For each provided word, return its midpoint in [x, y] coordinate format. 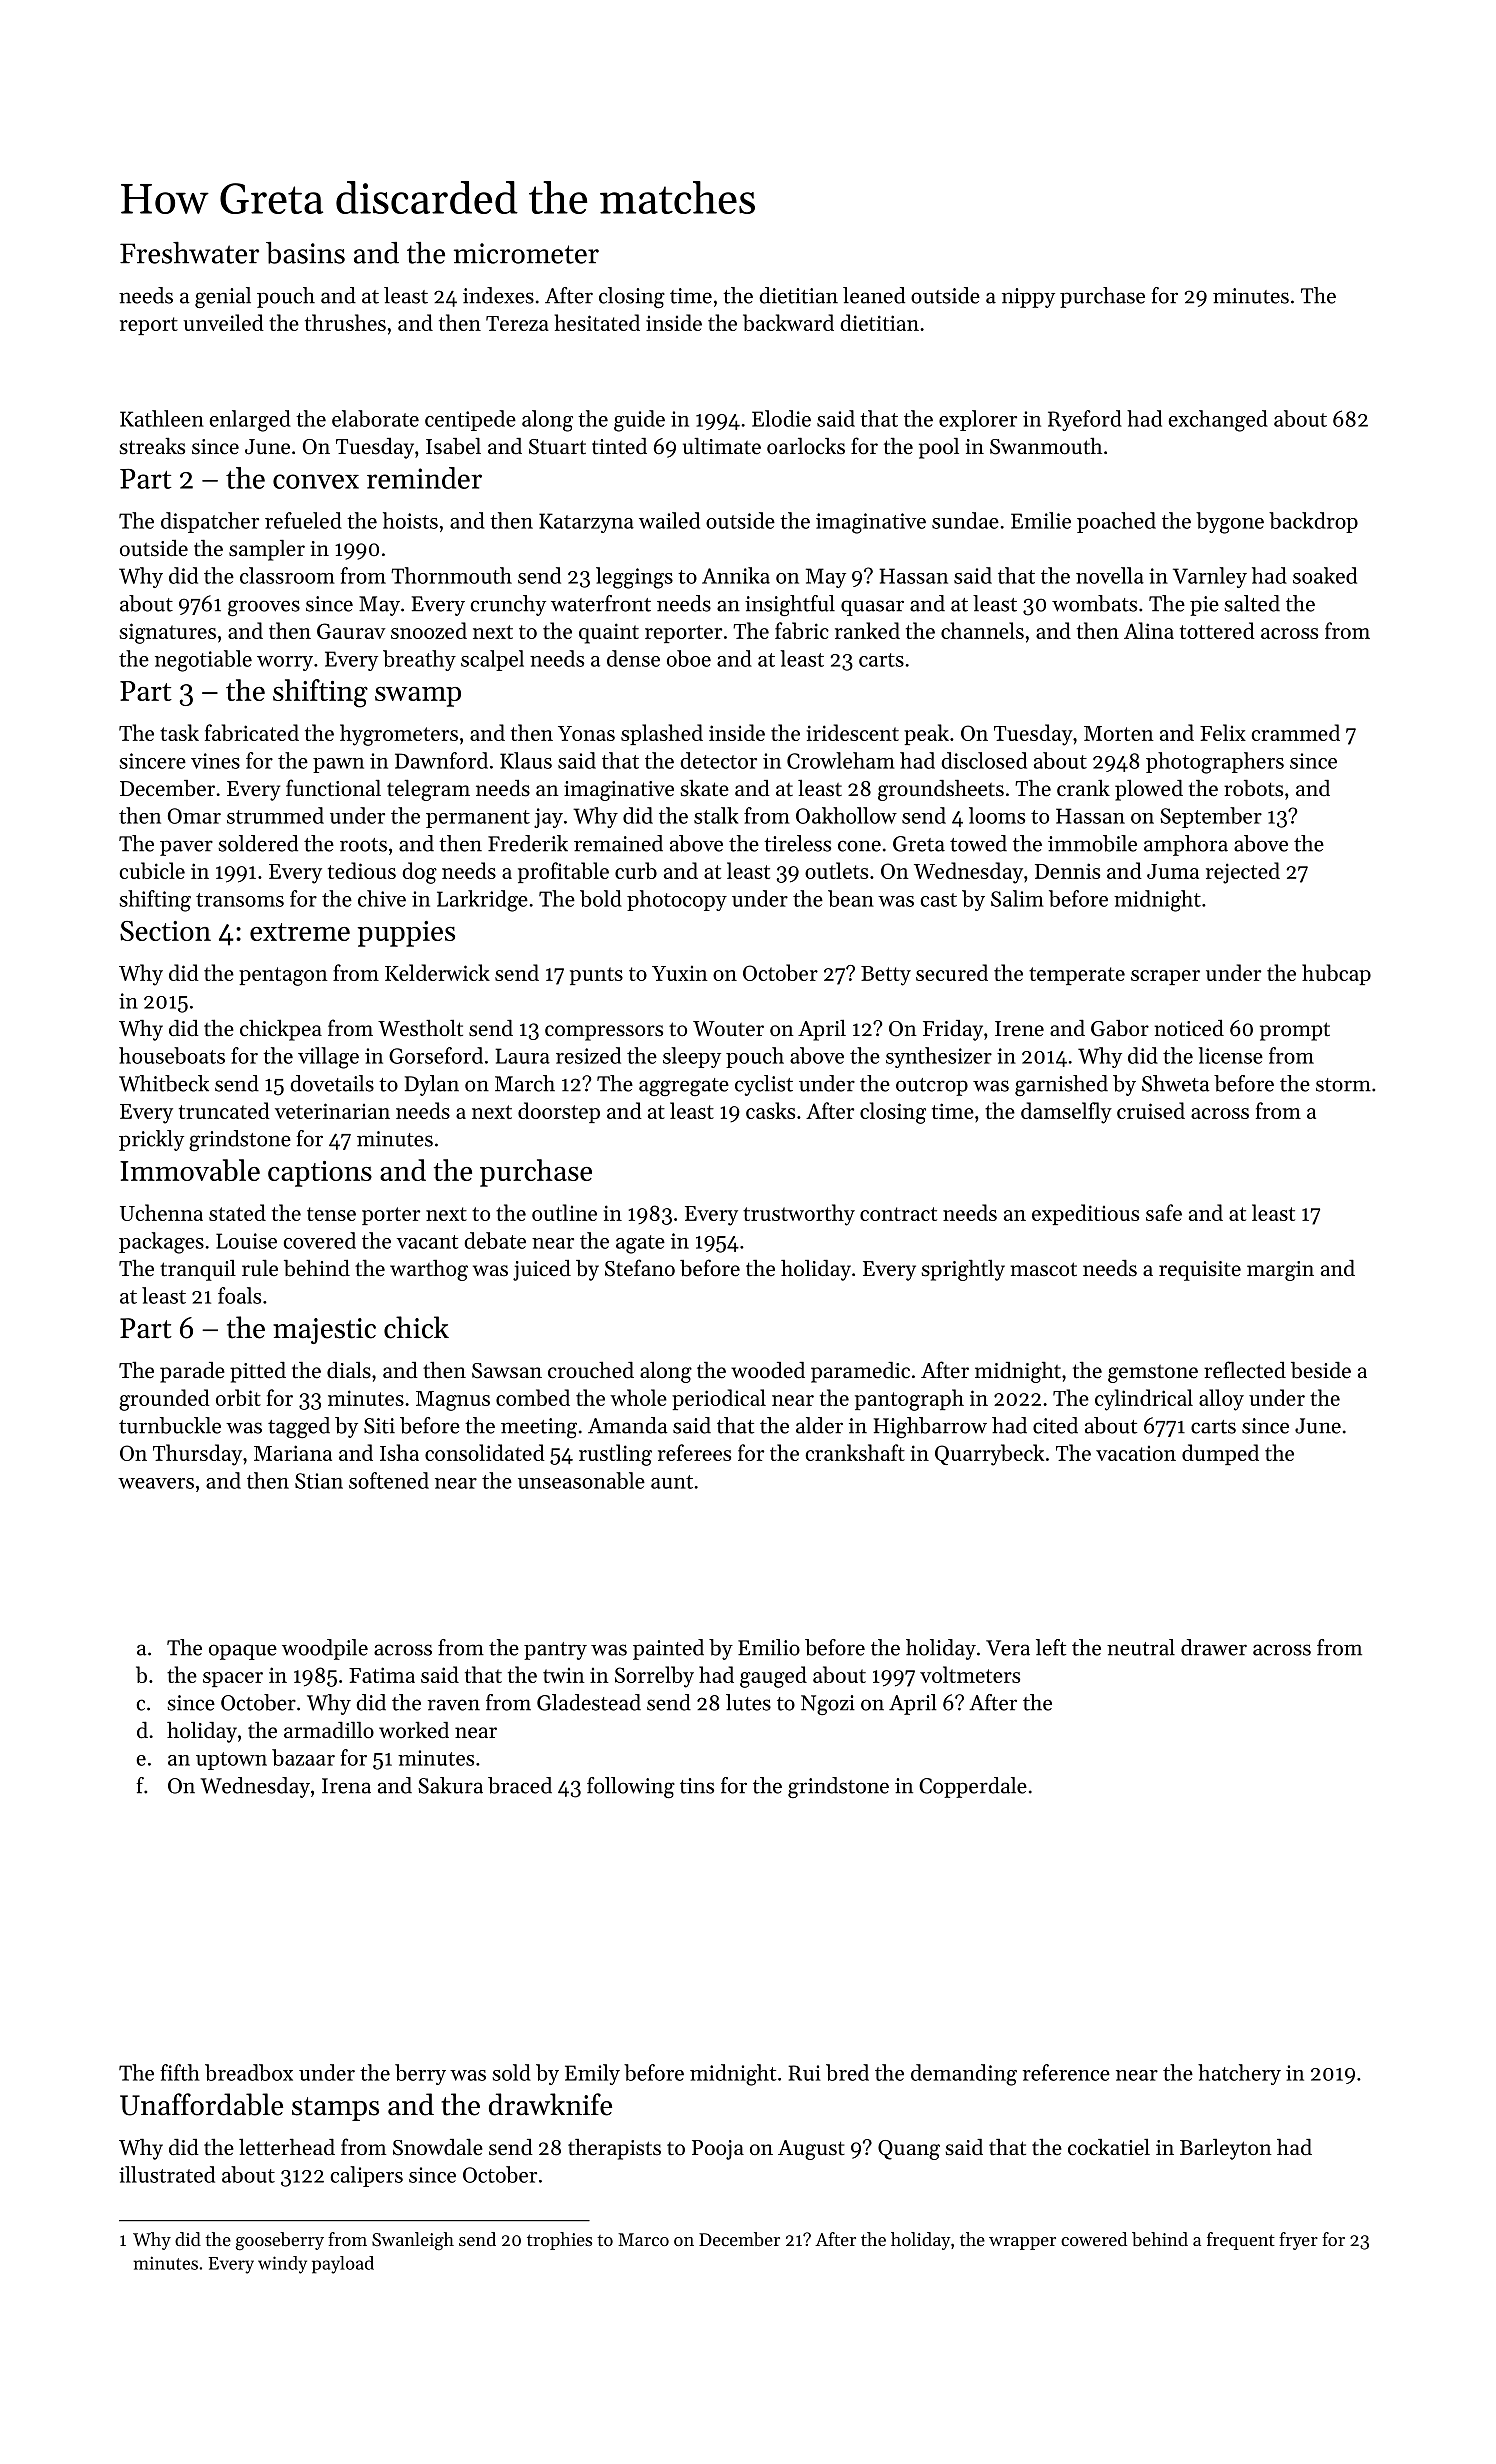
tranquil [198, 1270]
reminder [424, 478]
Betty [886, 976]
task [179, 732]
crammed [1295, 732]
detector [718, 760]
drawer [1214, 1647]
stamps [335, 2109]
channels [982, 630]
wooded [768, 1370]
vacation [1136, 1453]
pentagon [283, 976]
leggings [634, 578]
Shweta [1175, 1083]
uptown [231, 1761]
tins [697, 1786]
